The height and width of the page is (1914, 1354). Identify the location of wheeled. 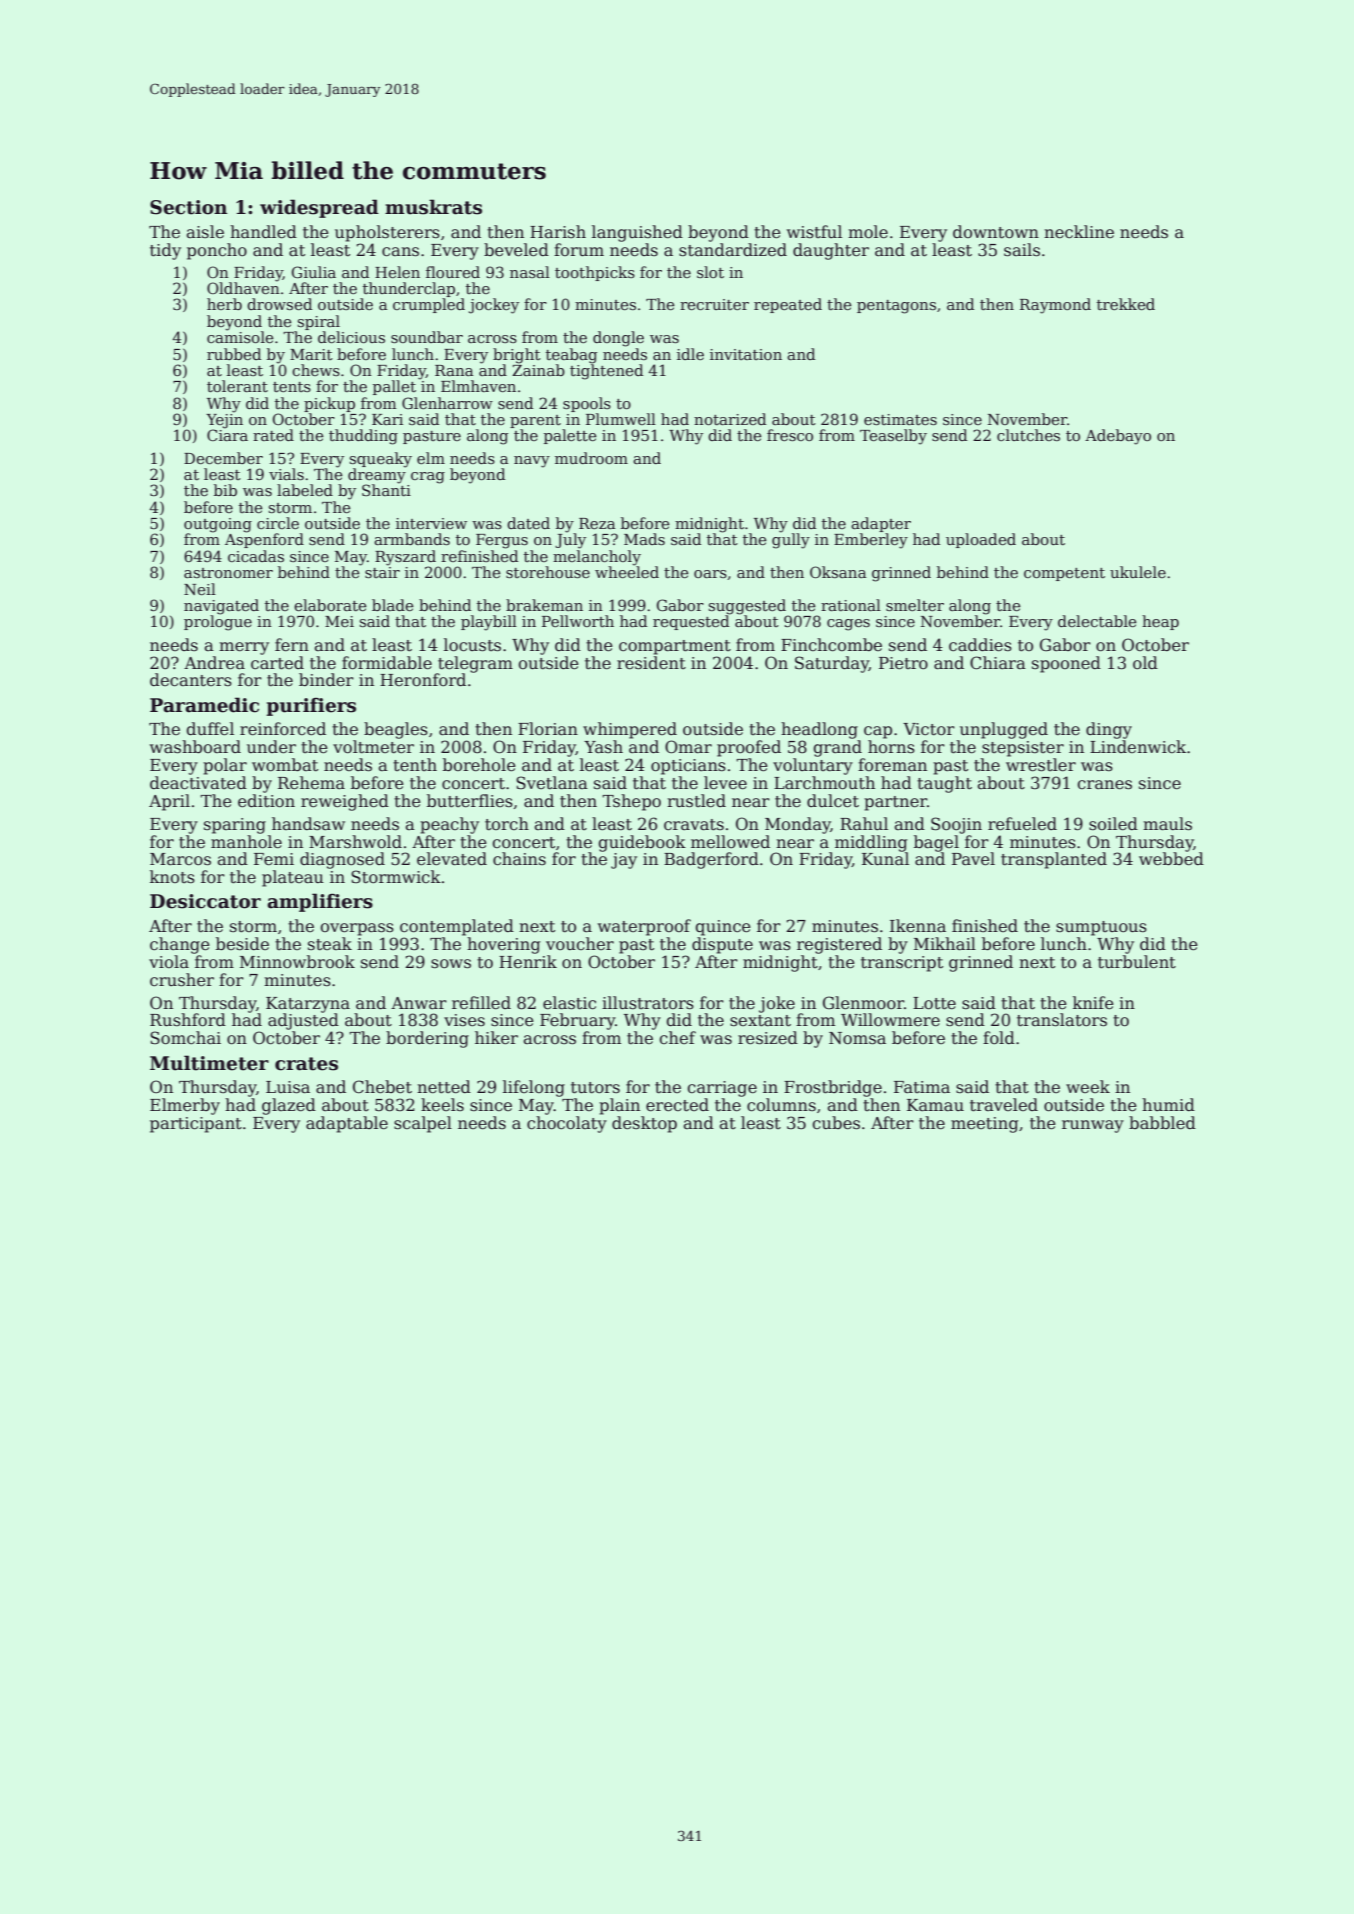
(627, 572).
